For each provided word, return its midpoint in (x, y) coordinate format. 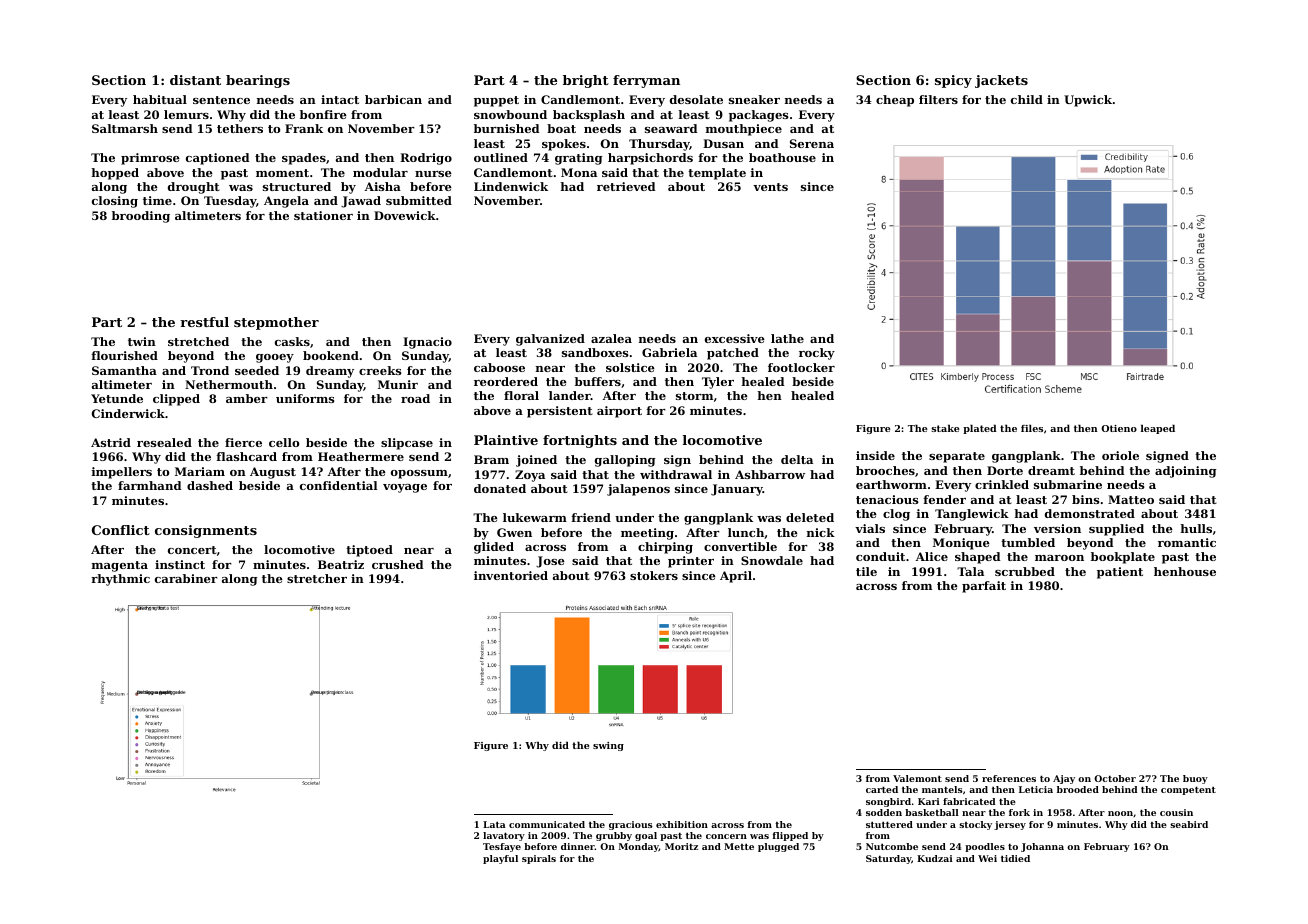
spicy (953, 81)
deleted (810, 517)
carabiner (186, 578)
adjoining (1185, 472)
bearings (258, 81)
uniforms (305, 398)
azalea (611, 338)
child (1027, 99)
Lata (494, 824)
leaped (1158, 429)
